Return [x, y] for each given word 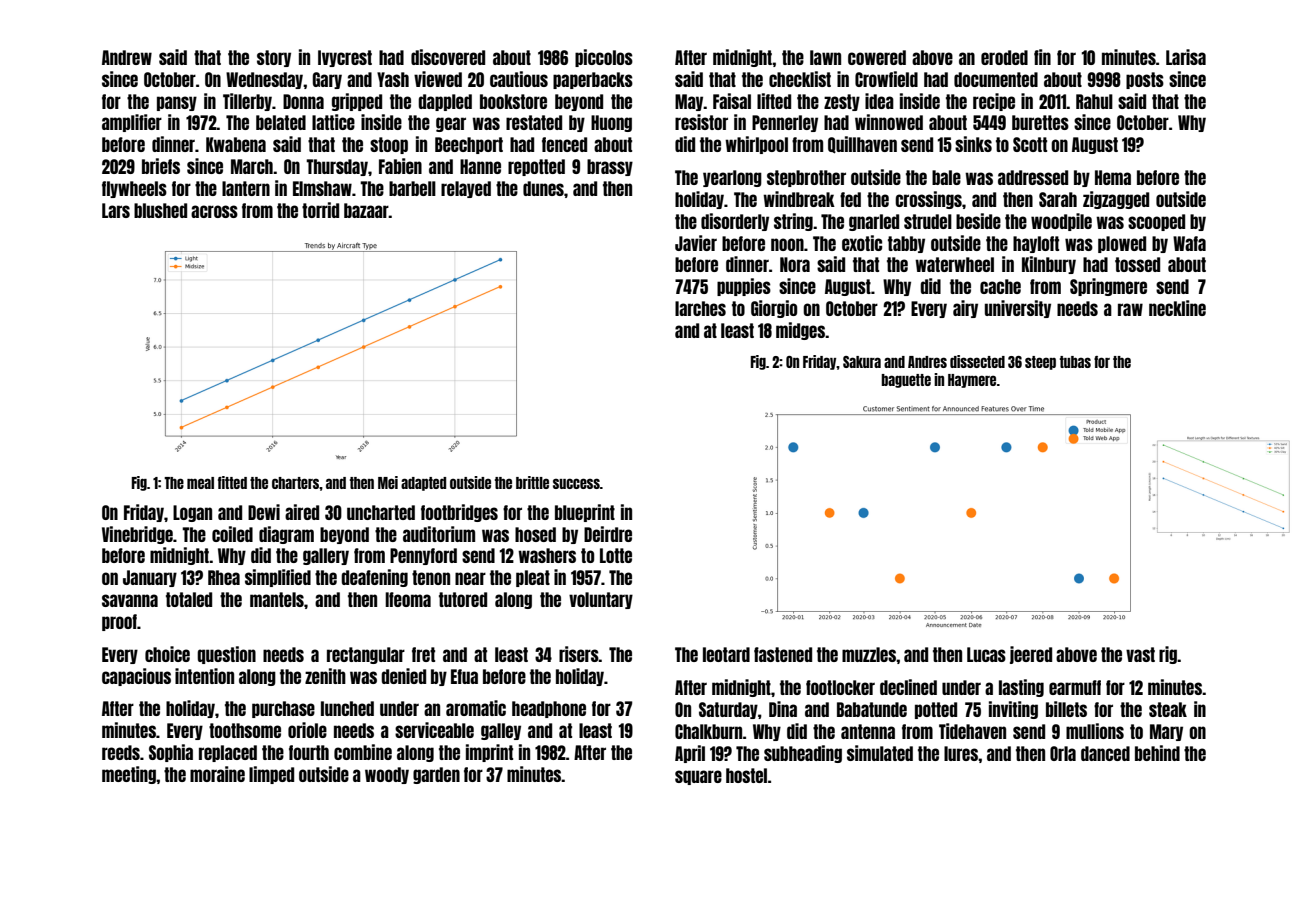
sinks [973, 144]
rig [1168, 655]
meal [200, 483]
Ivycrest [345, 58]
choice [167, 654]
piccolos [604, 58]
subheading [803, 754]
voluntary [601, 600]
